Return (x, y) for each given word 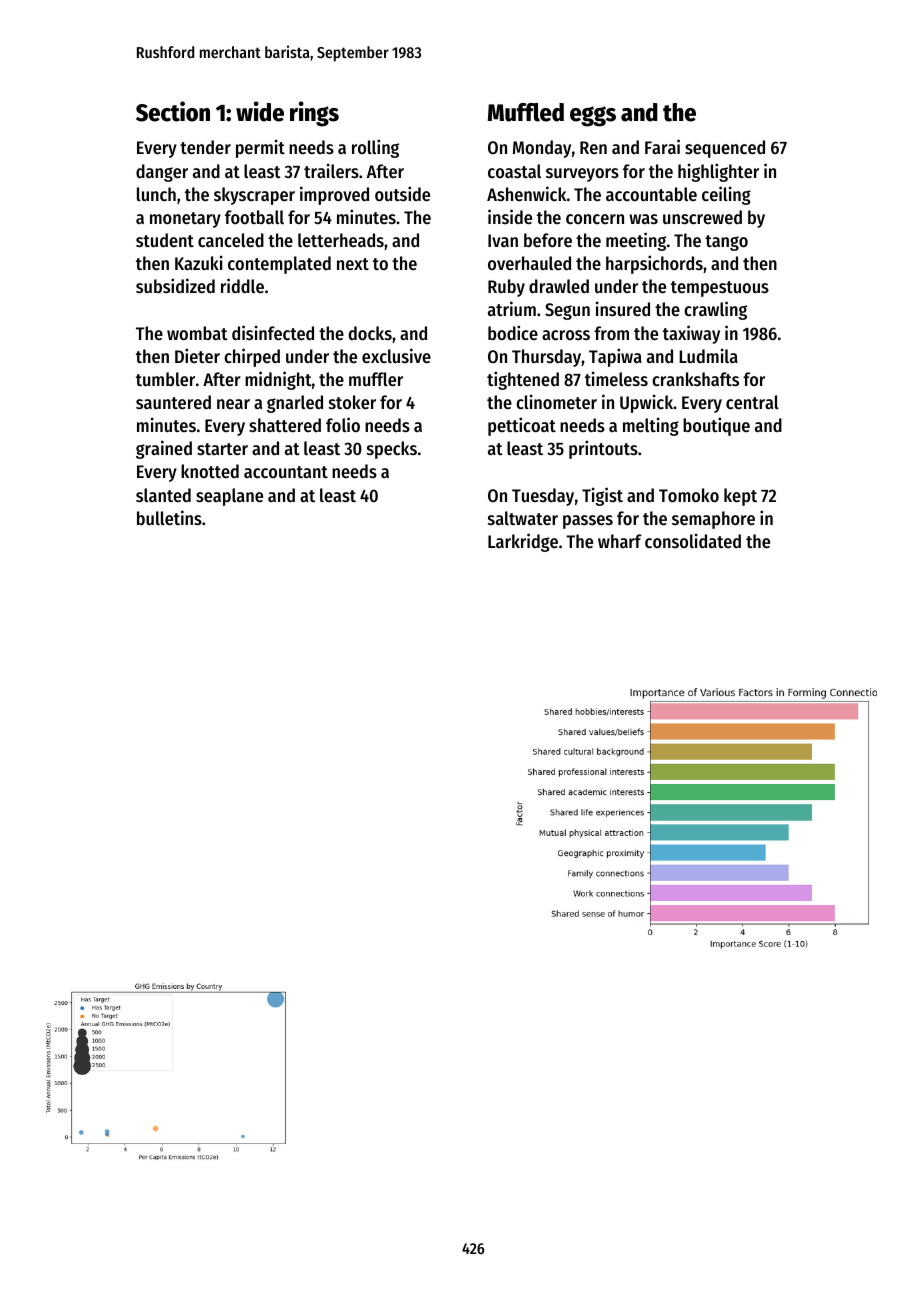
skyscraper (254, 196)
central (752, 402)
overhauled (529, 263)
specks (392, 450)
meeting (636, 241)
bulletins (169, 517)
